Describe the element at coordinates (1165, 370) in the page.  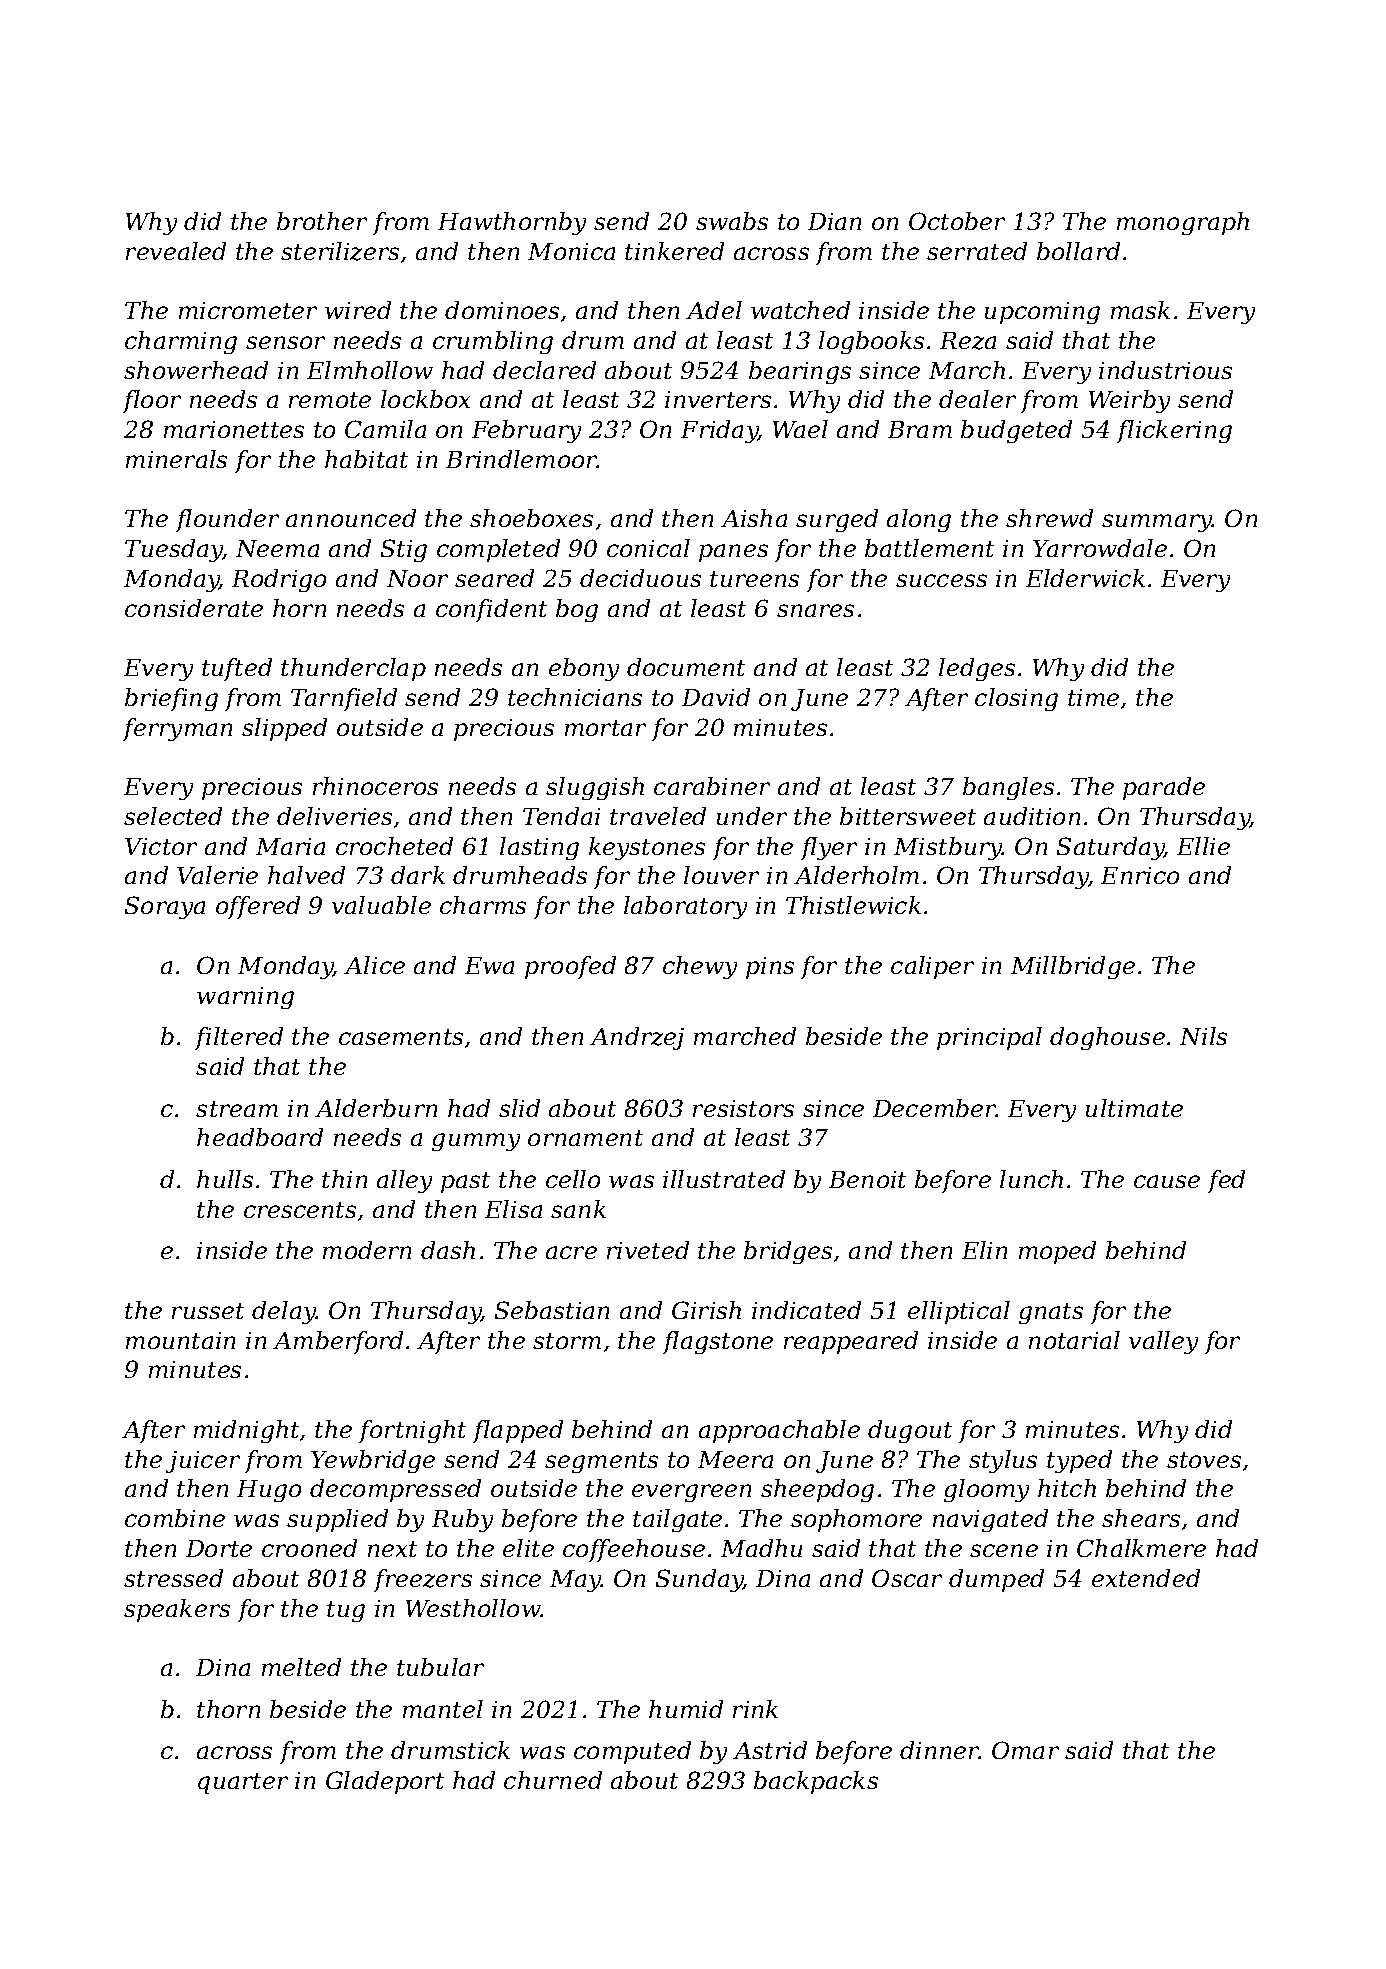
I see `industrious` at that location.
